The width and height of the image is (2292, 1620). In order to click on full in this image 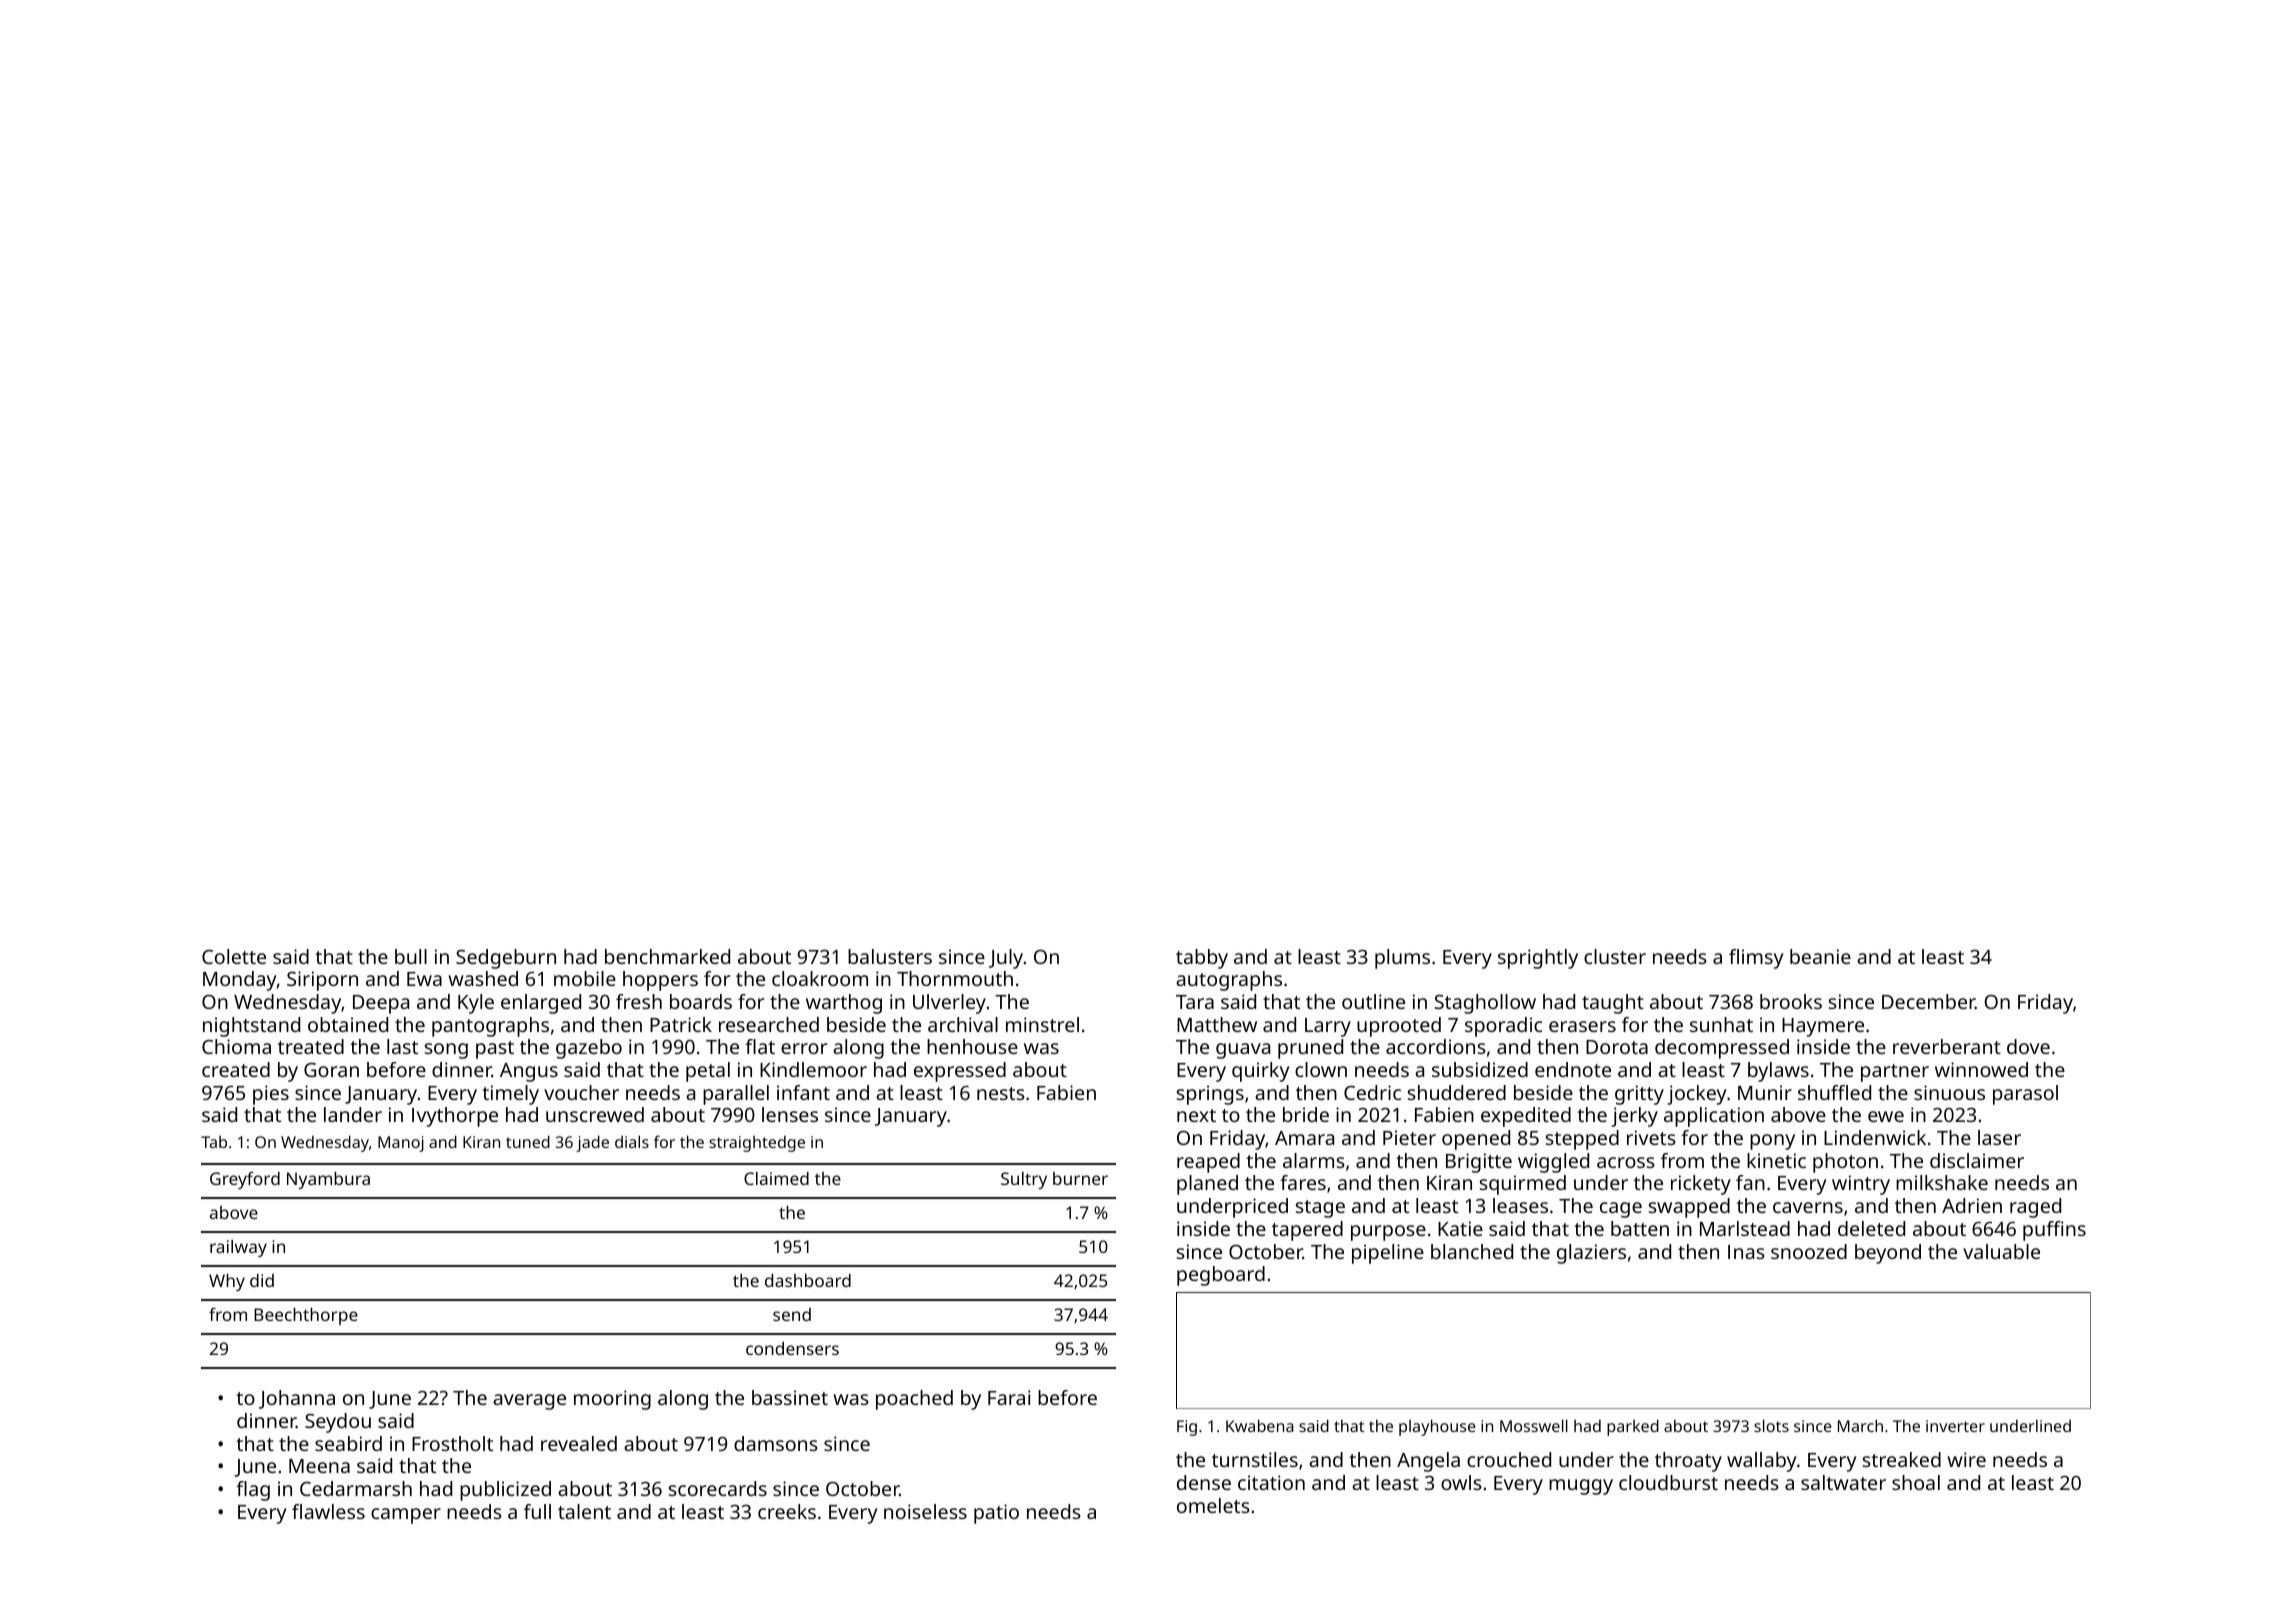, I will do `click(537, 1511)`.
